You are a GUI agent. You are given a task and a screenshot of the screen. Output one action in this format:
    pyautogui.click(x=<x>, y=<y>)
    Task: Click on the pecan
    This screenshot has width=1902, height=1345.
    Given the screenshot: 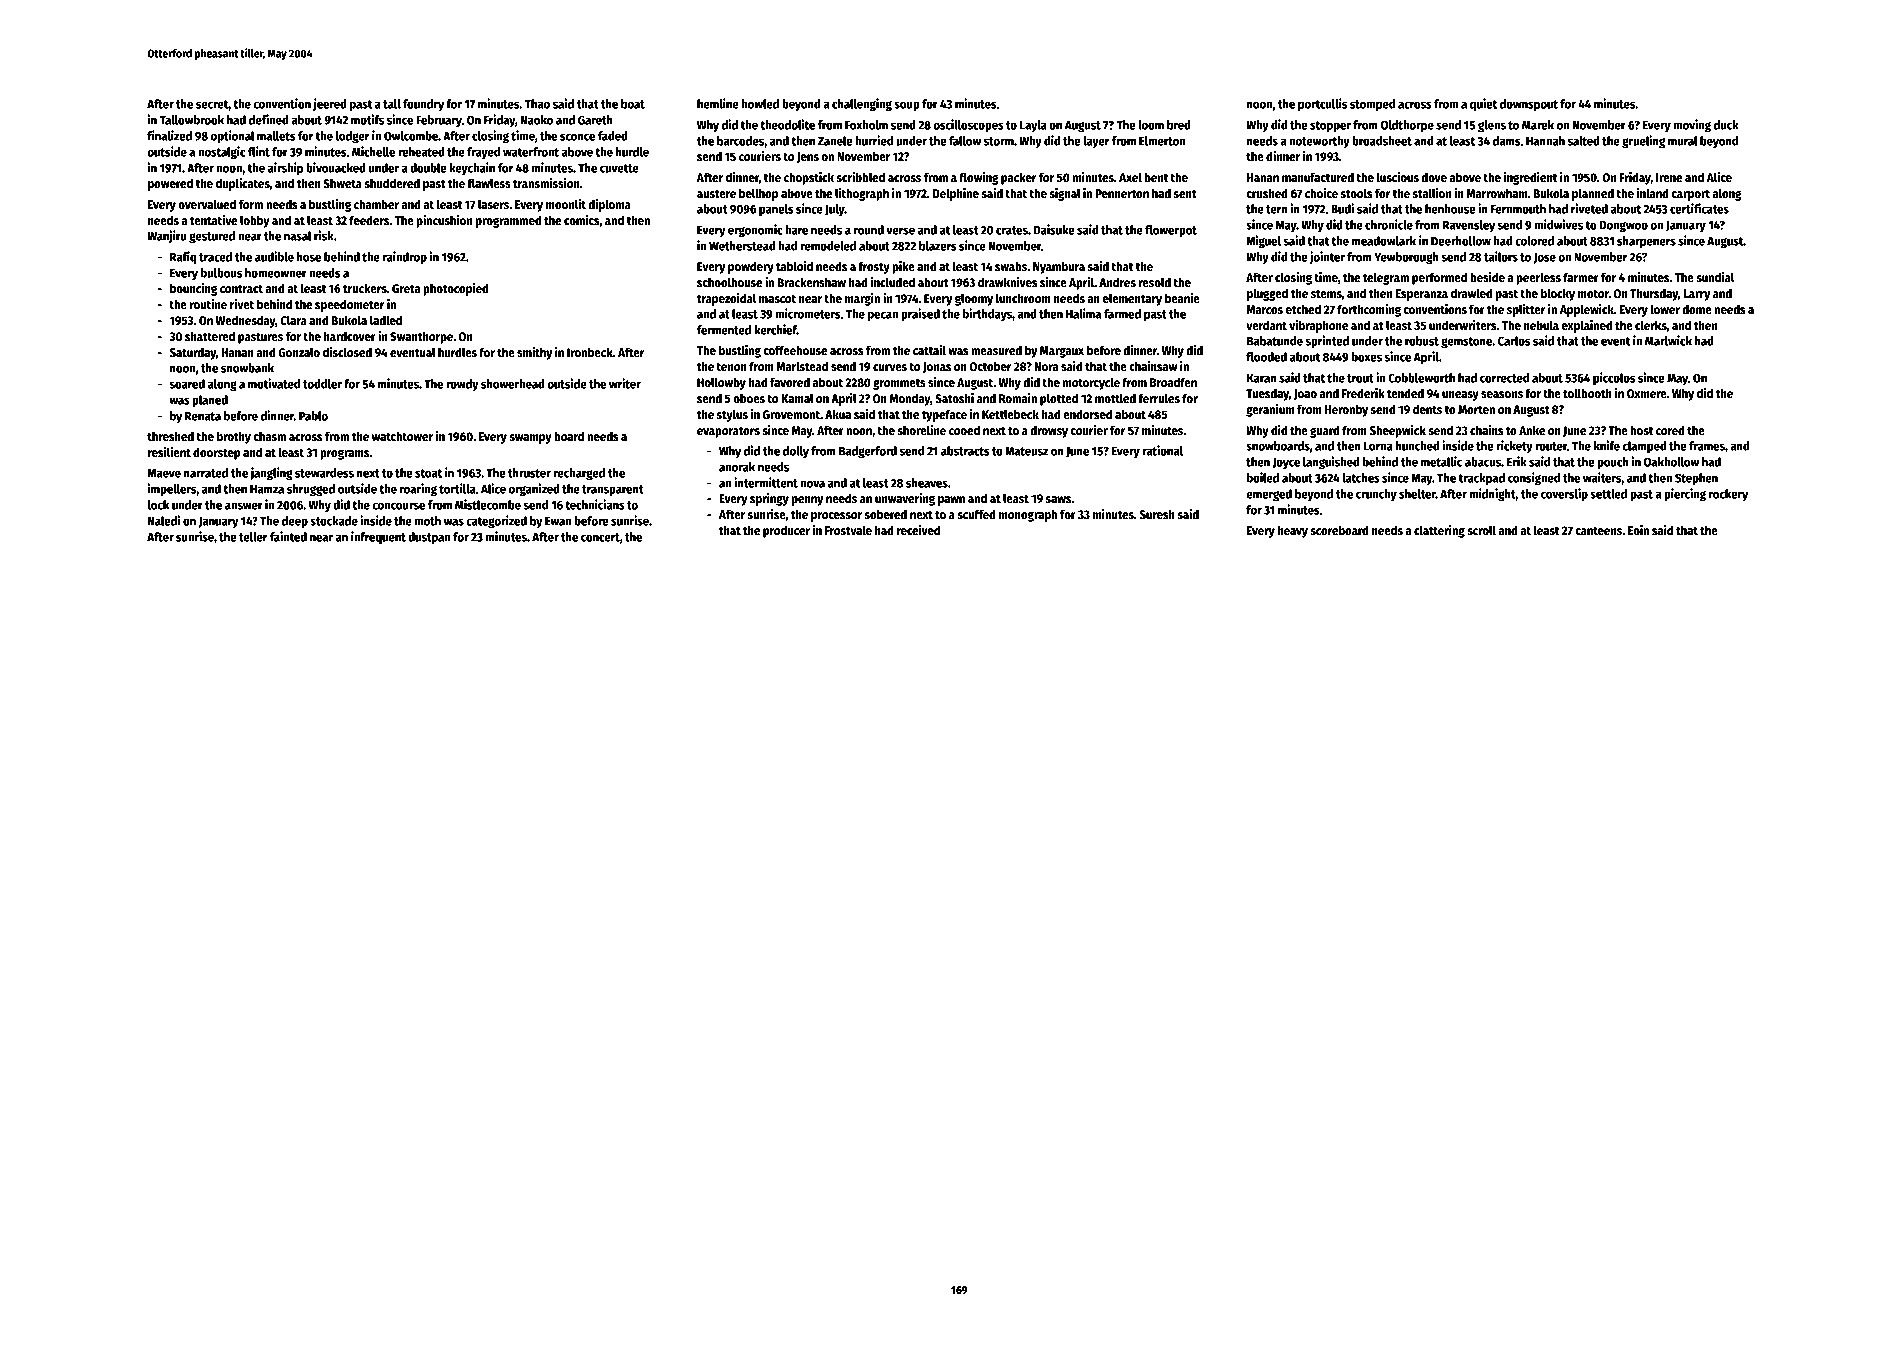 What is the action you would take?
    pyautogui.click(x=883, y=316)
